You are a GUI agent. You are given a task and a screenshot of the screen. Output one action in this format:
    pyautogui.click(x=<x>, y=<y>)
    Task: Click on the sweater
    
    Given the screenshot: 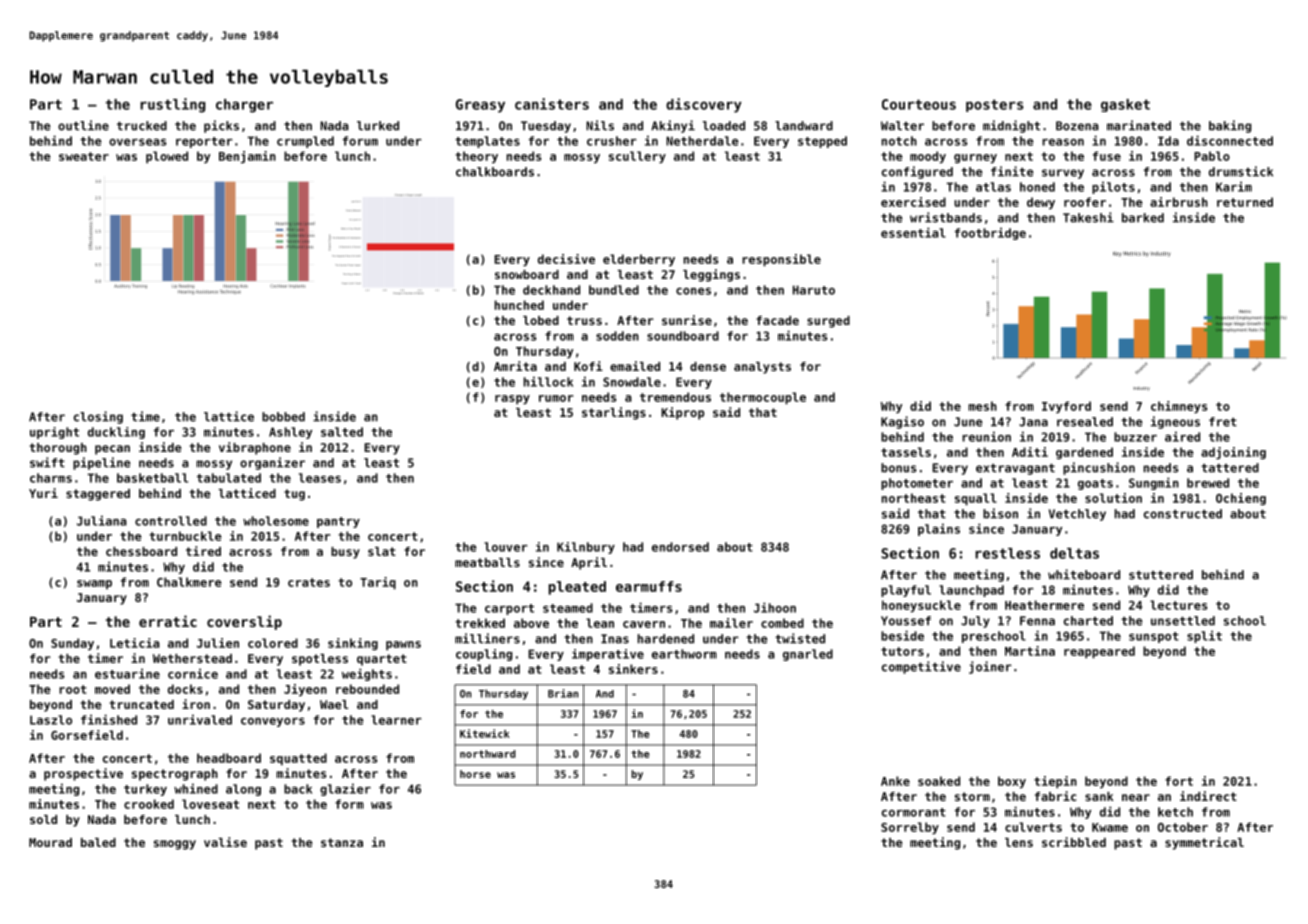 What is the action you would take?
    pyautogui.click(x=84, y=156)
